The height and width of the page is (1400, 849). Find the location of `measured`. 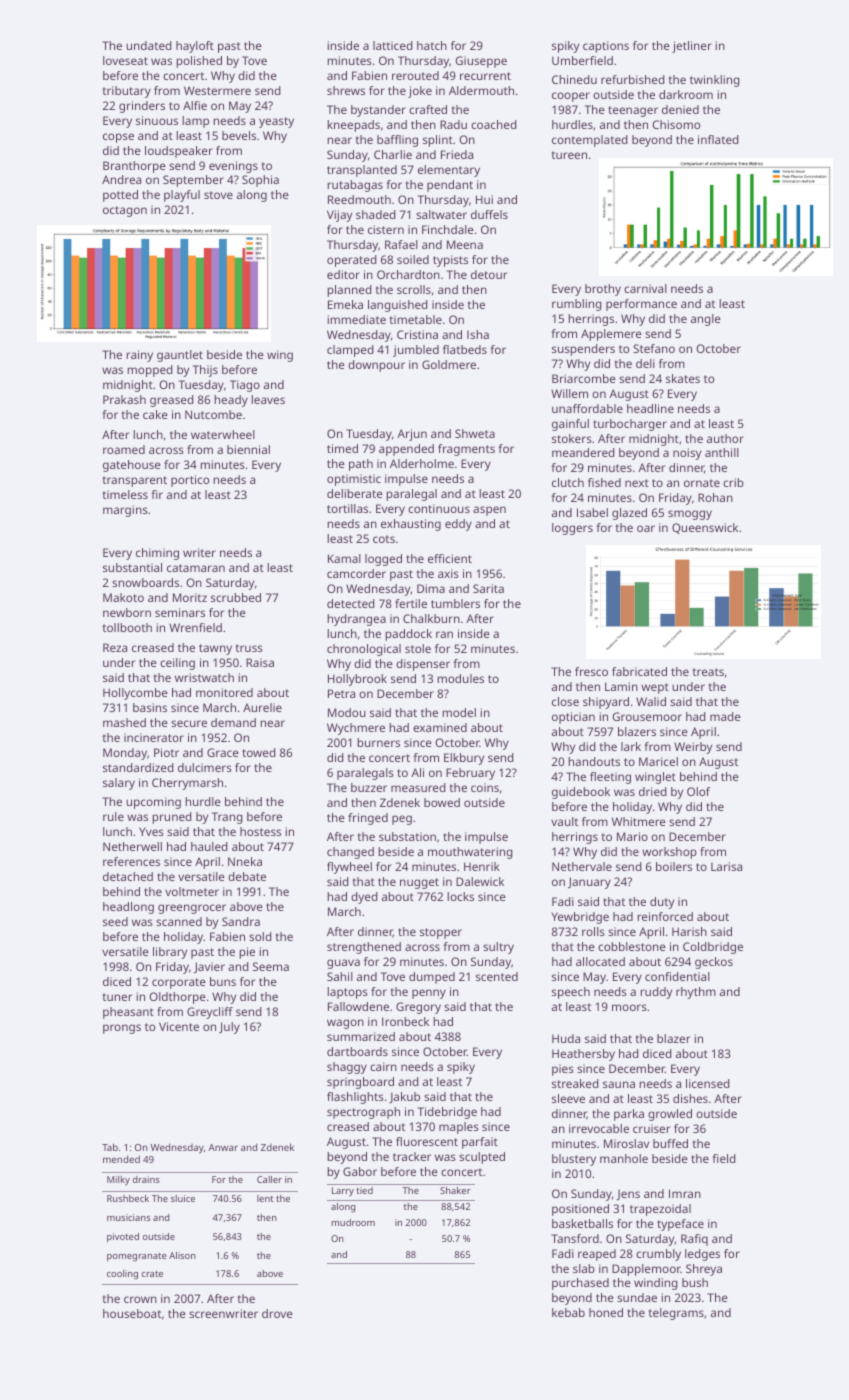

measured is located at coordinates (418, 787).
